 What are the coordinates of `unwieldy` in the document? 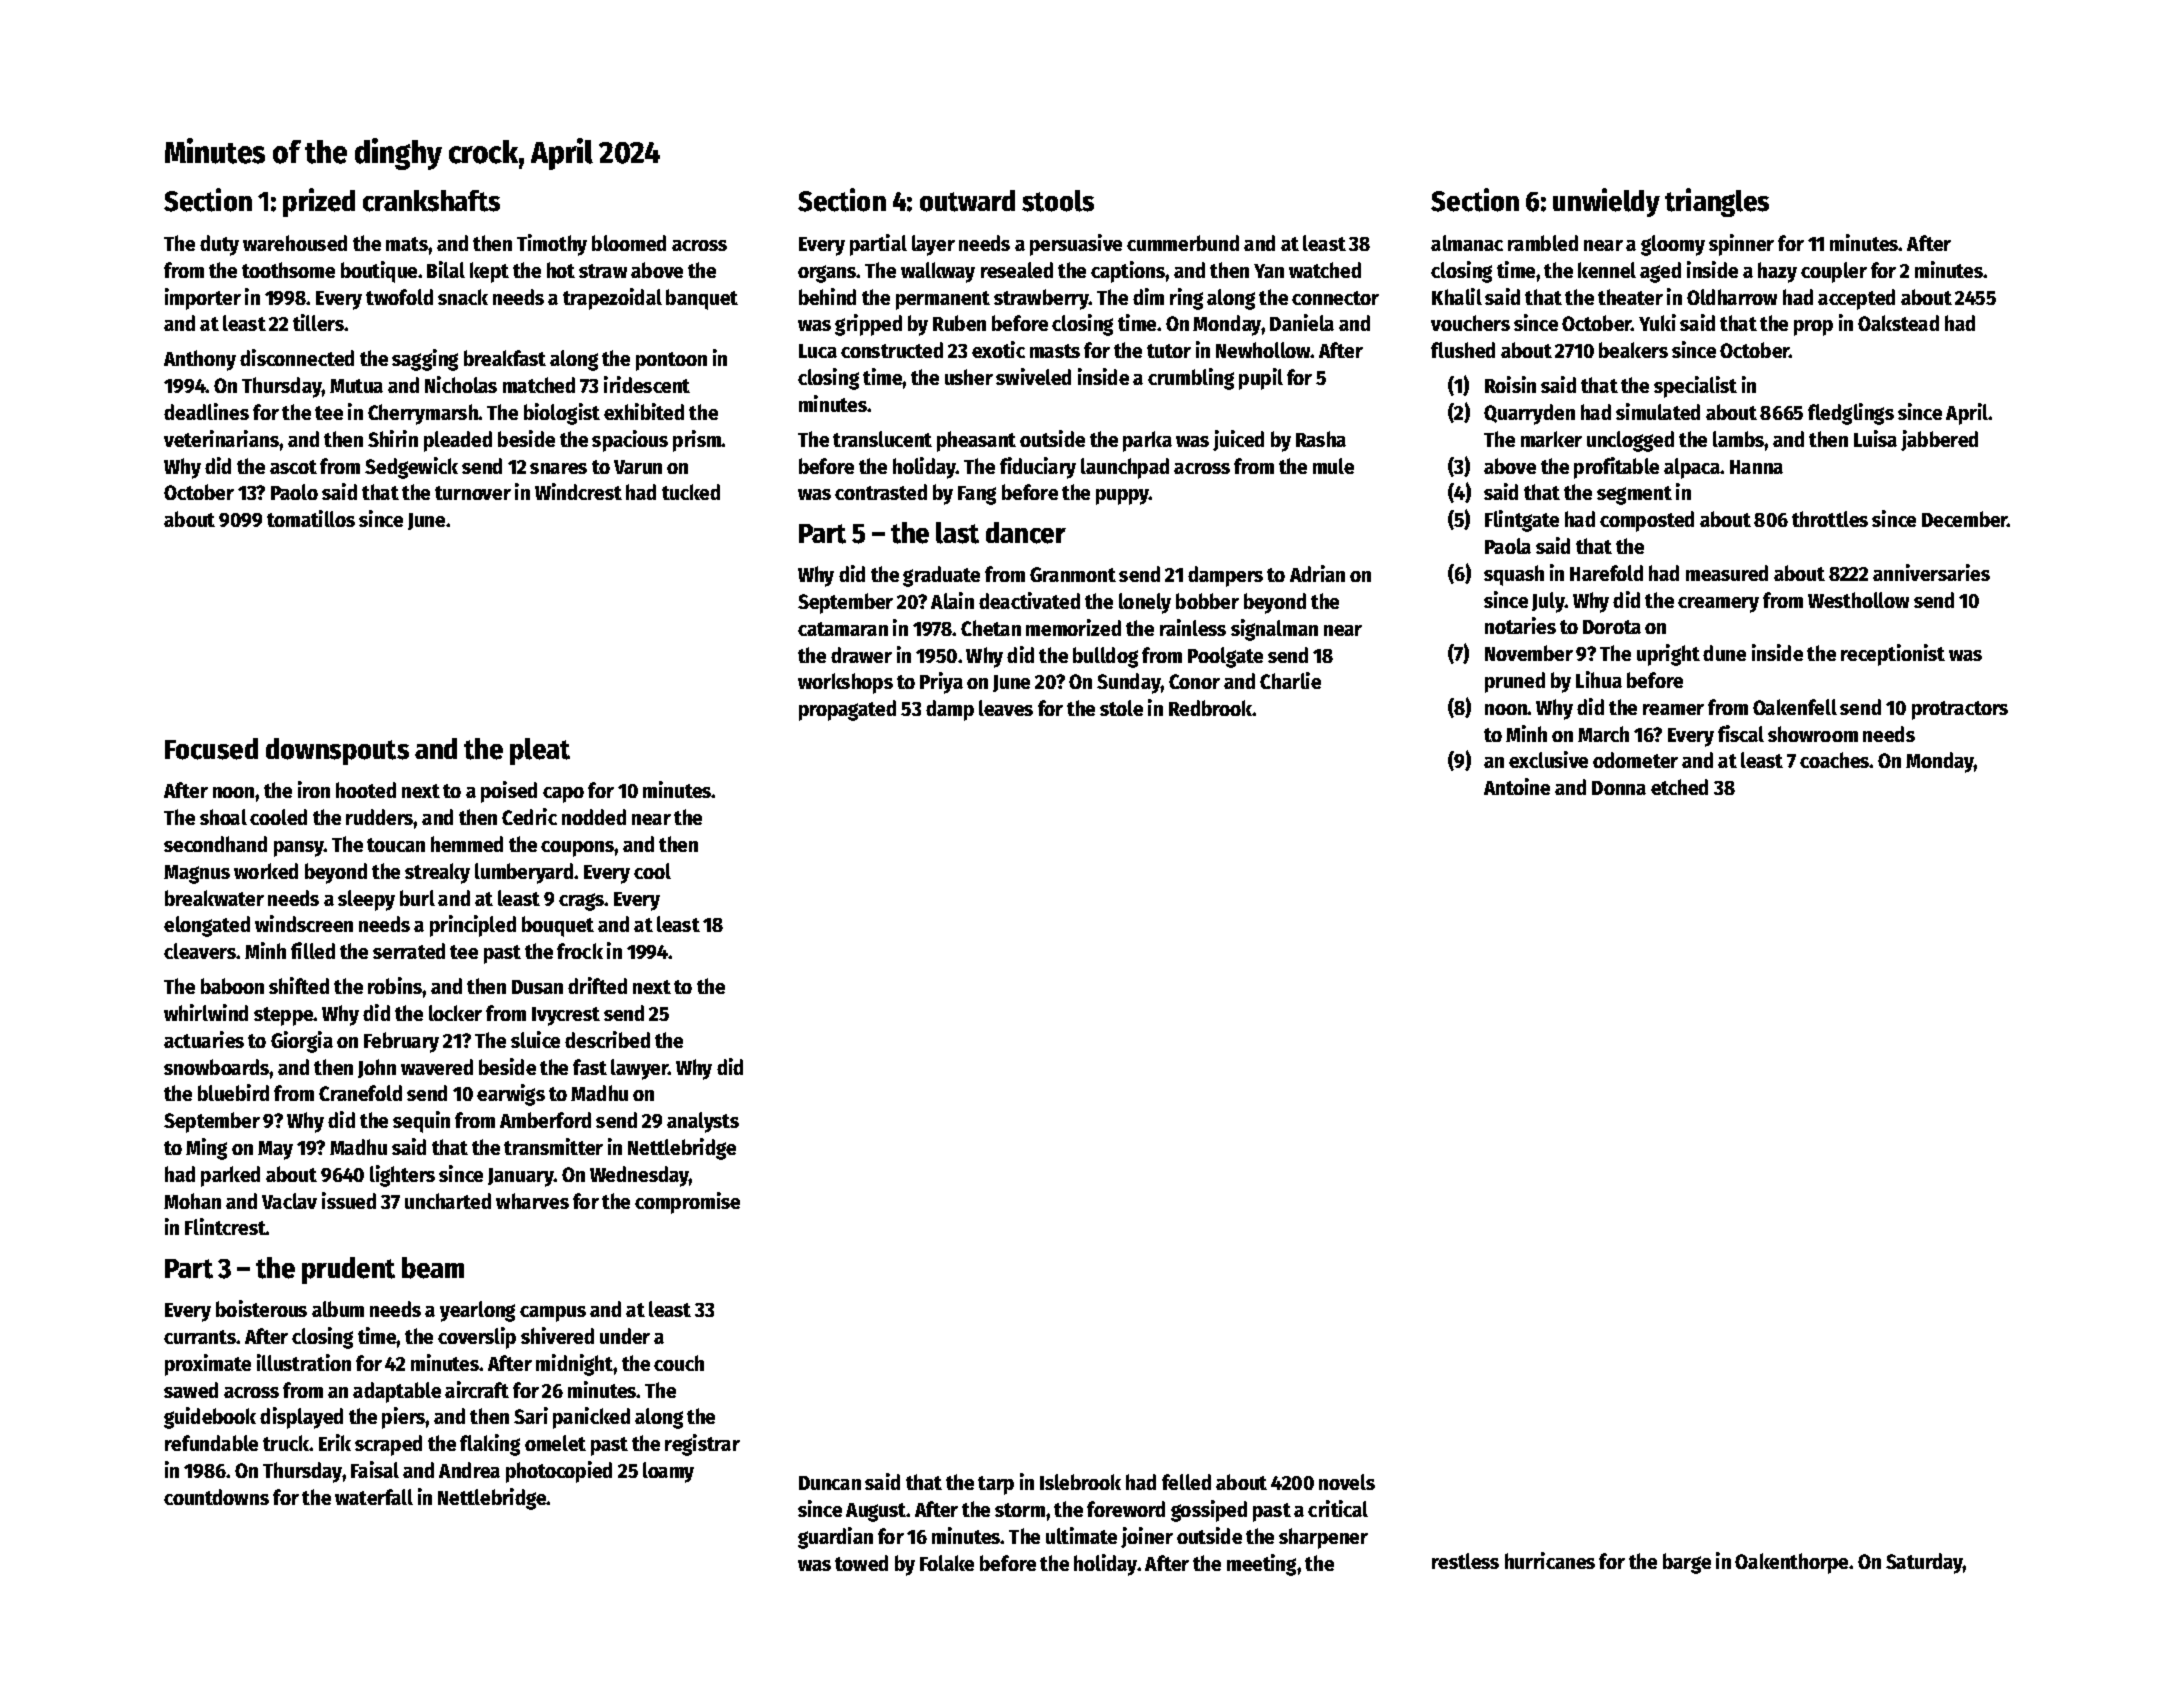 It's located at (1606, 202).
